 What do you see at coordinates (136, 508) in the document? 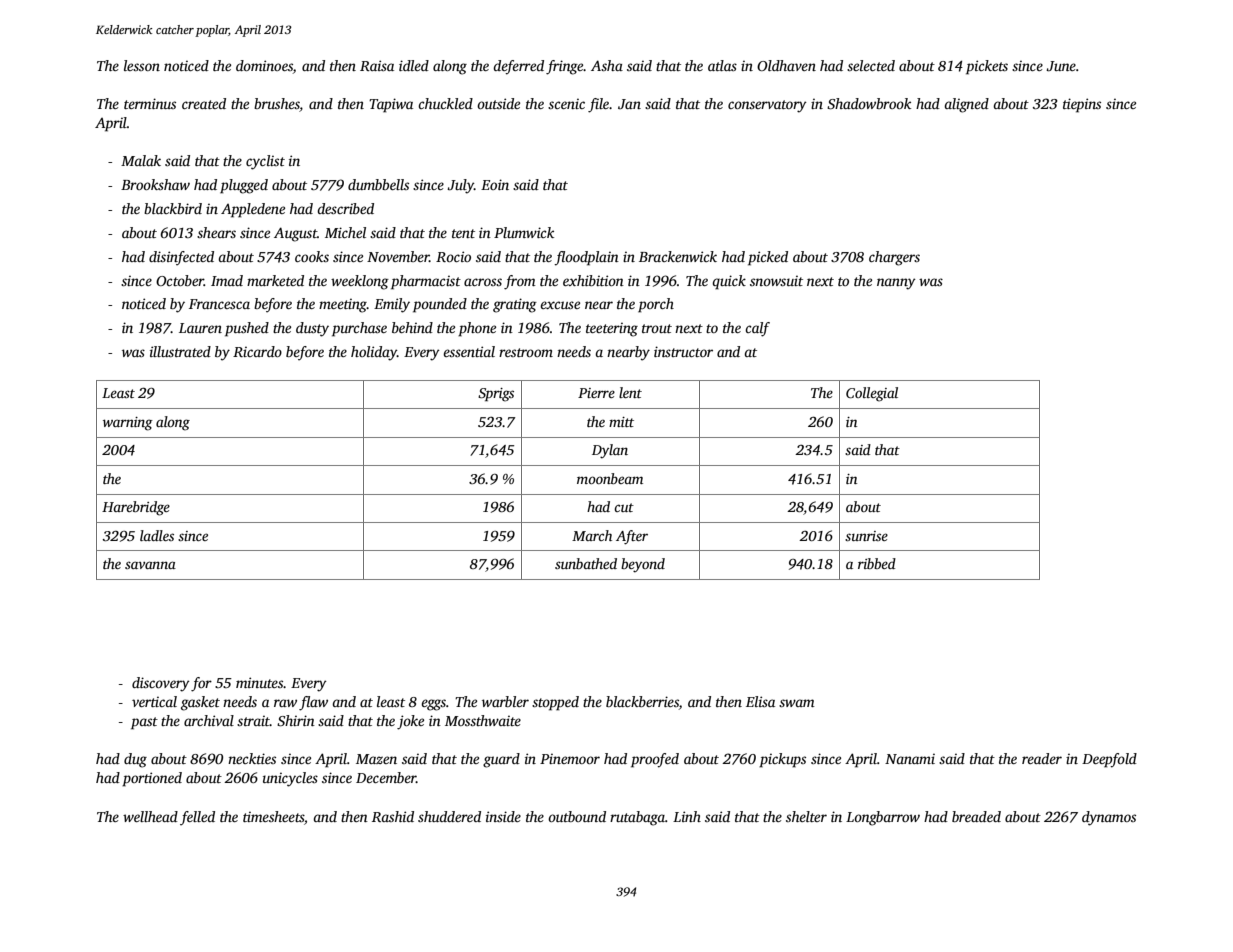
I see `Harebridge` at bounding box center [136, 508].
